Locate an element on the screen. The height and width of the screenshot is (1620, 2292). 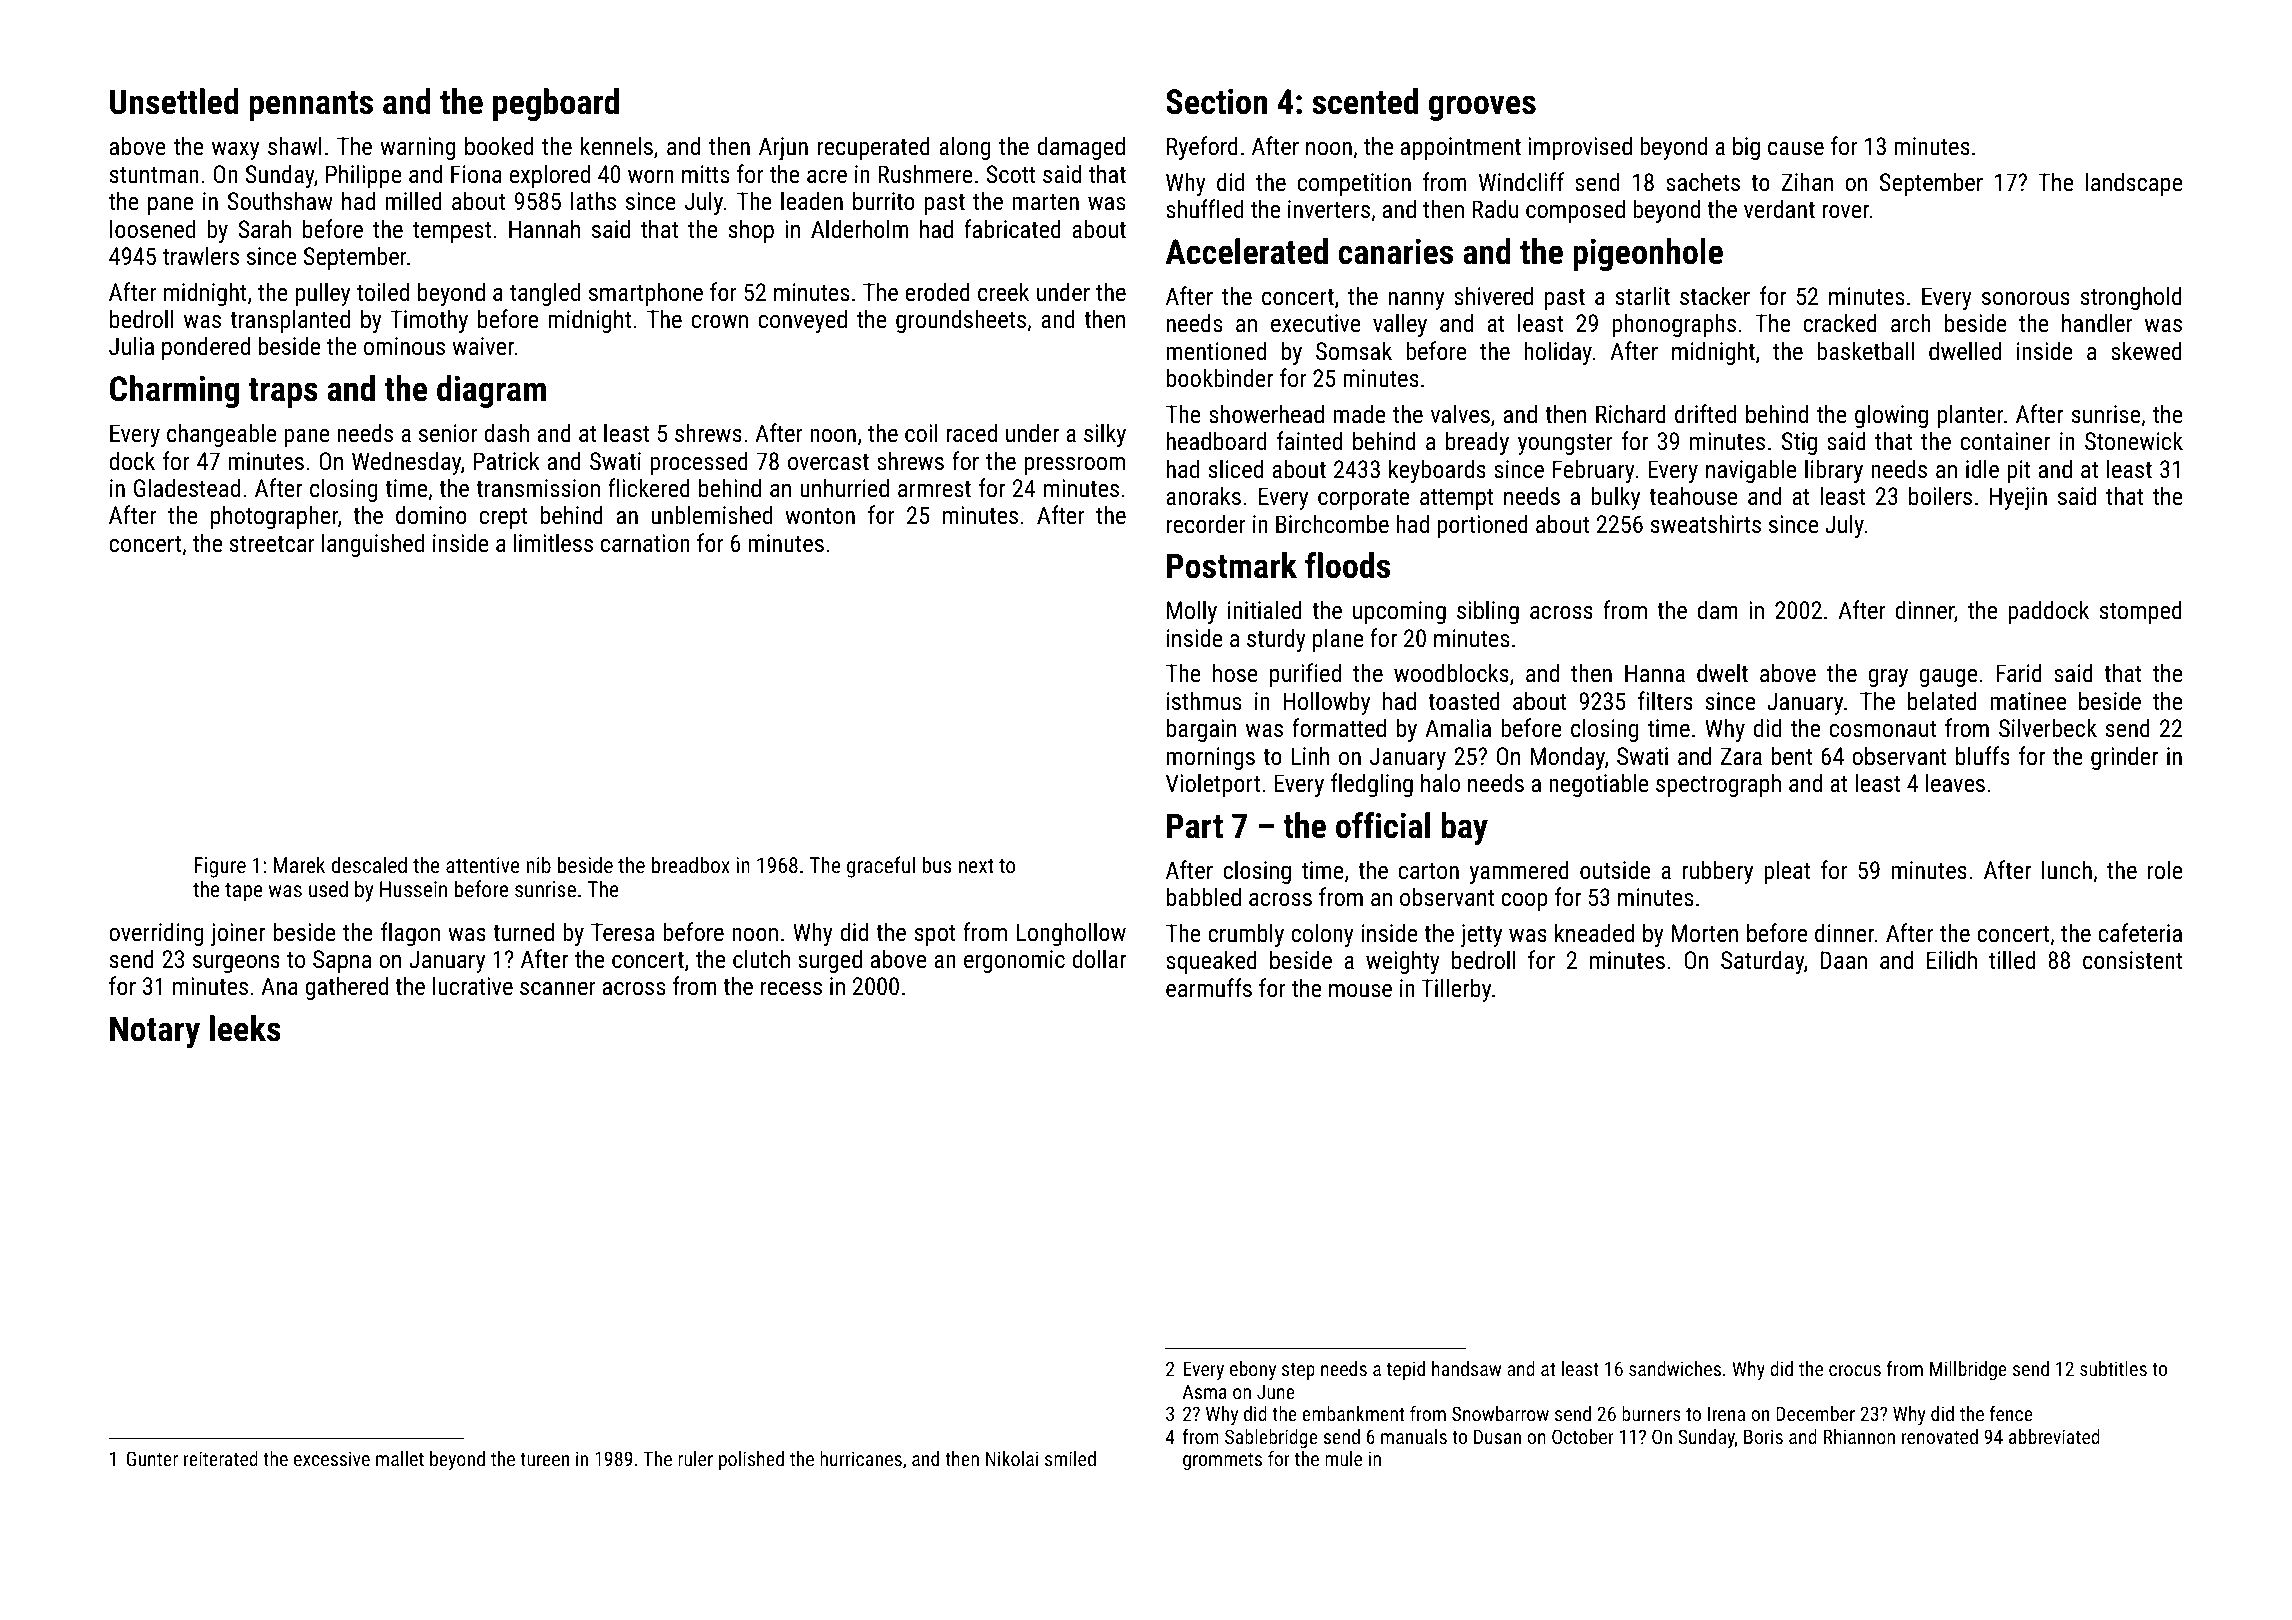
squeaked is located at coordinates (1211, 962).
